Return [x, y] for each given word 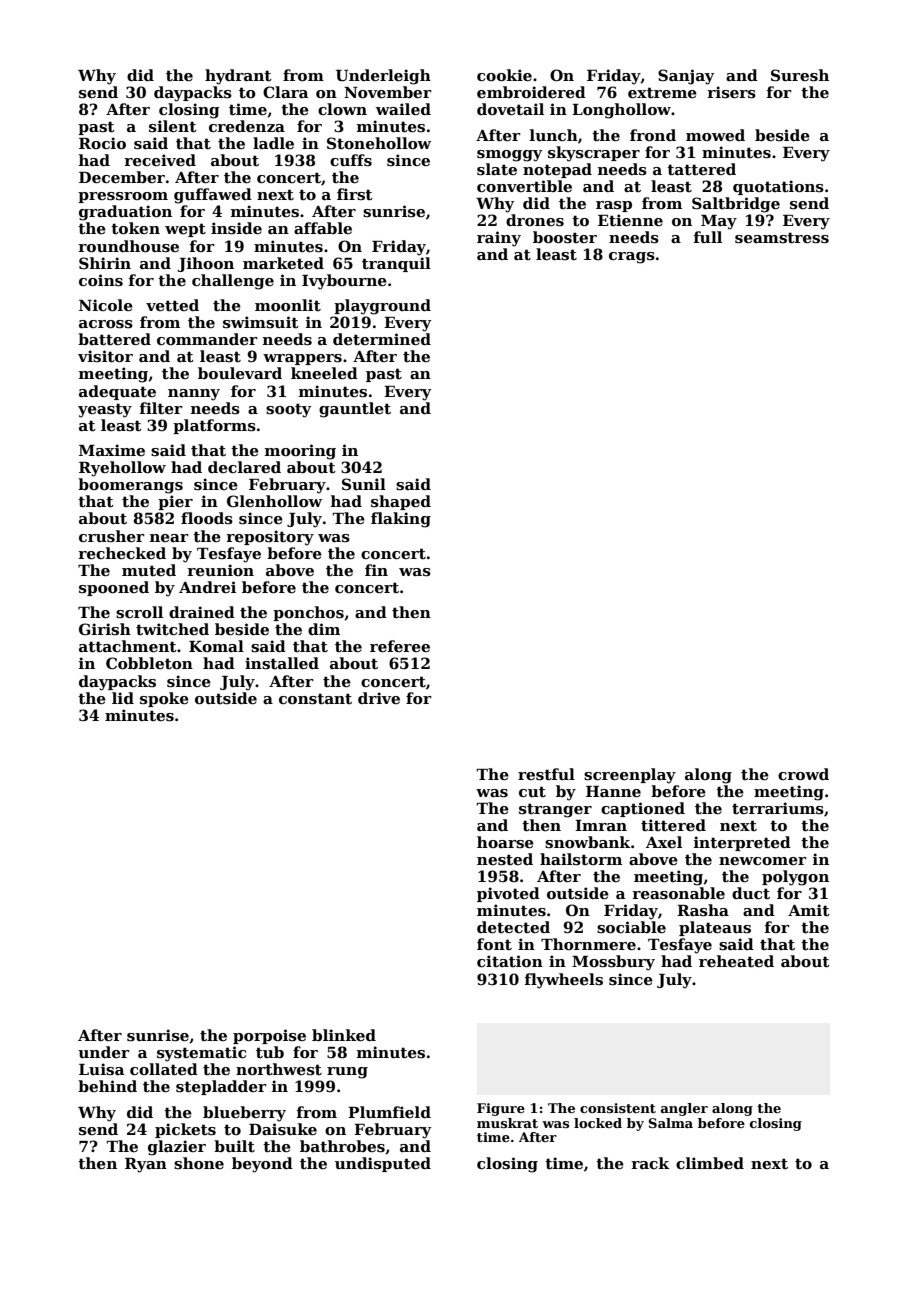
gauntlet [355, 410]
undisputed [383, 1164]
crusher [112, 536]
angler [684, 1109]
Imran [601, 825]
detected [513, 927]
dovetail [510, 109]
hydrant [238, 77]
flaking [401, 520]
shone [199, 1163]
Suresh [800, 75]
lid [123, 698]
